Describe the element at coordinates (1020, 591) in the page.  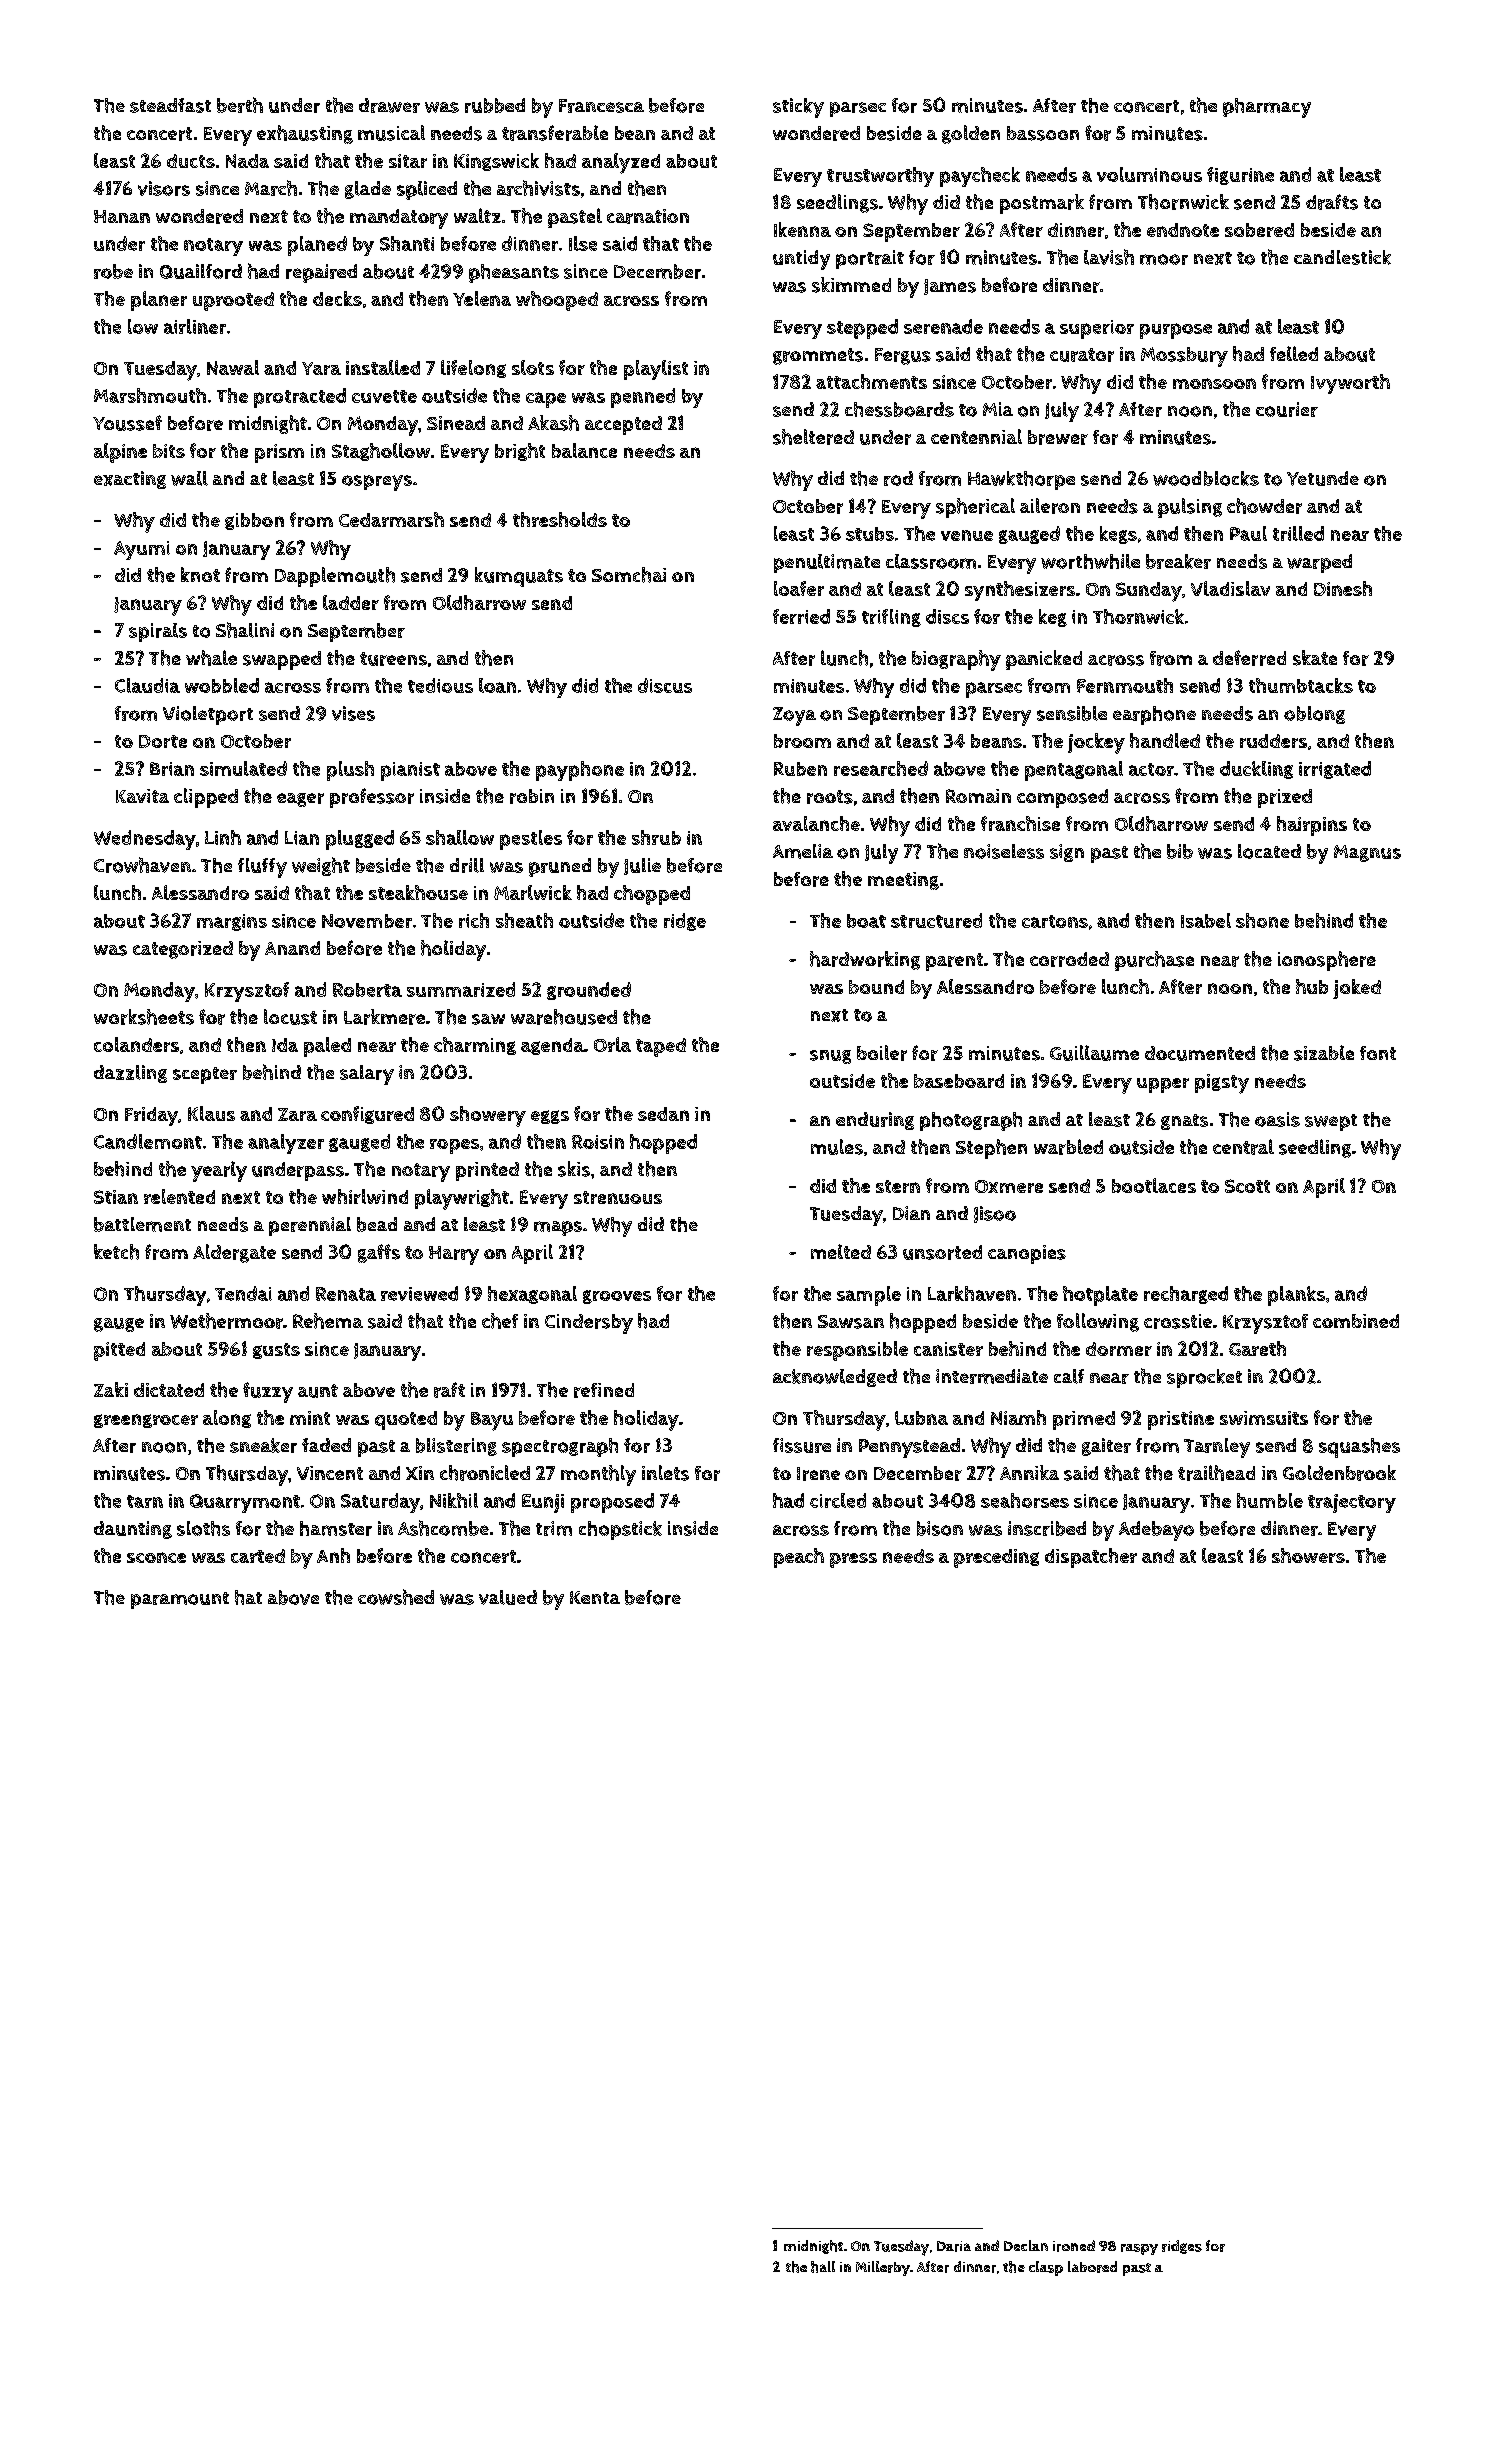
I see `synthesizers` at that location.
